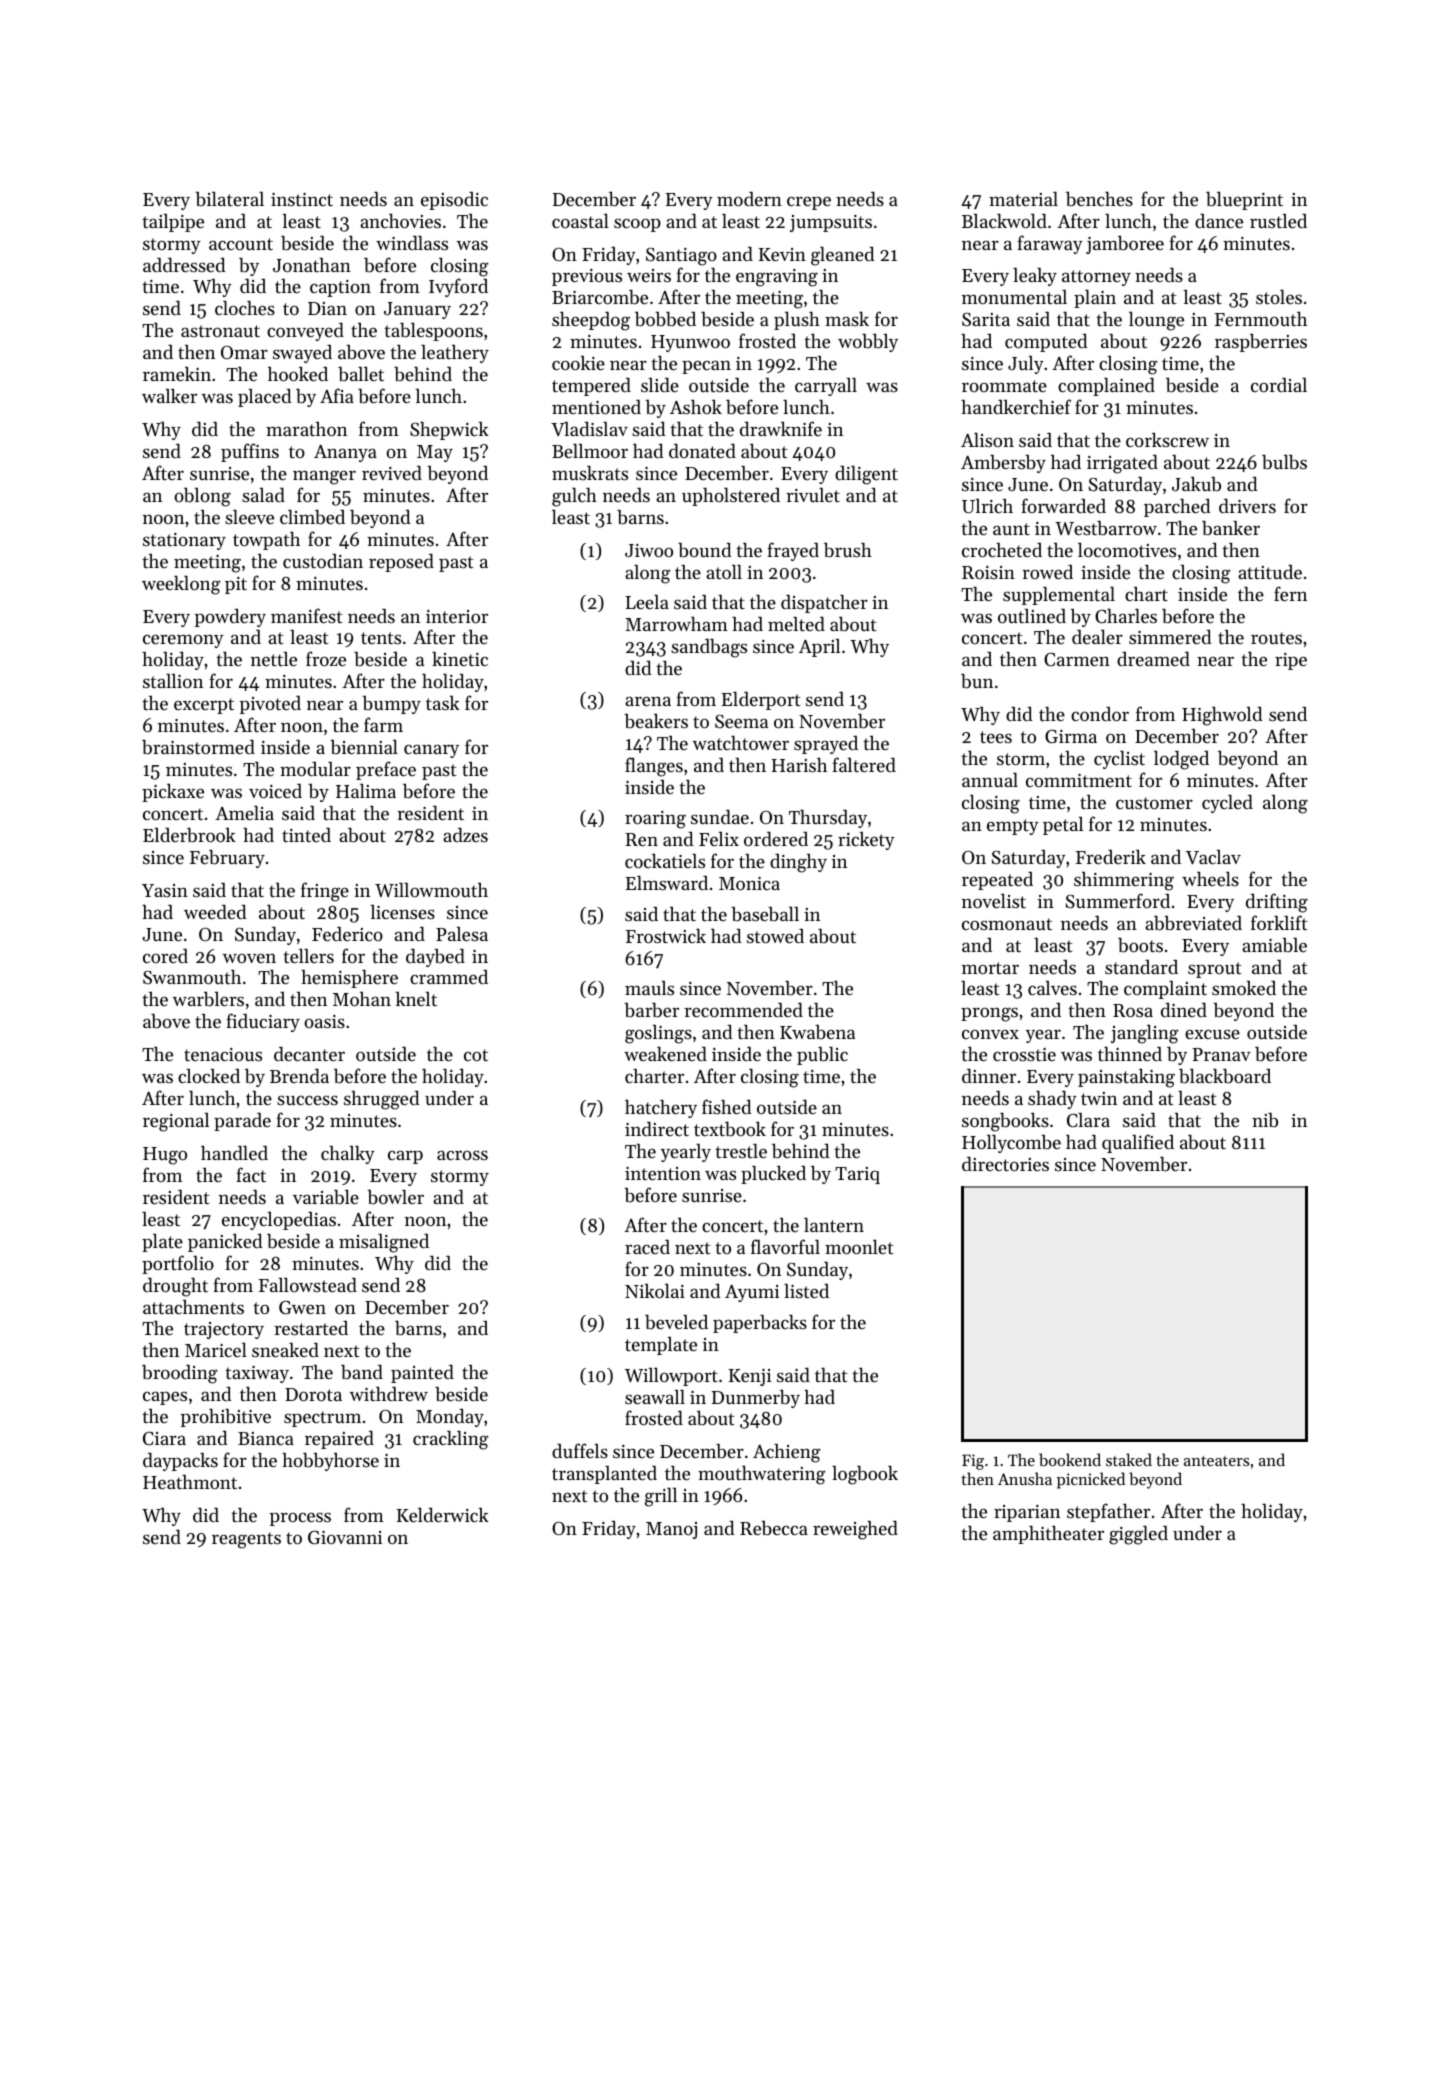 The image size is (1450, 2100). What do you see at coordinates (173, 223) in the screenshot?
I see `tailpipe` at bounding box center [173, 223].
